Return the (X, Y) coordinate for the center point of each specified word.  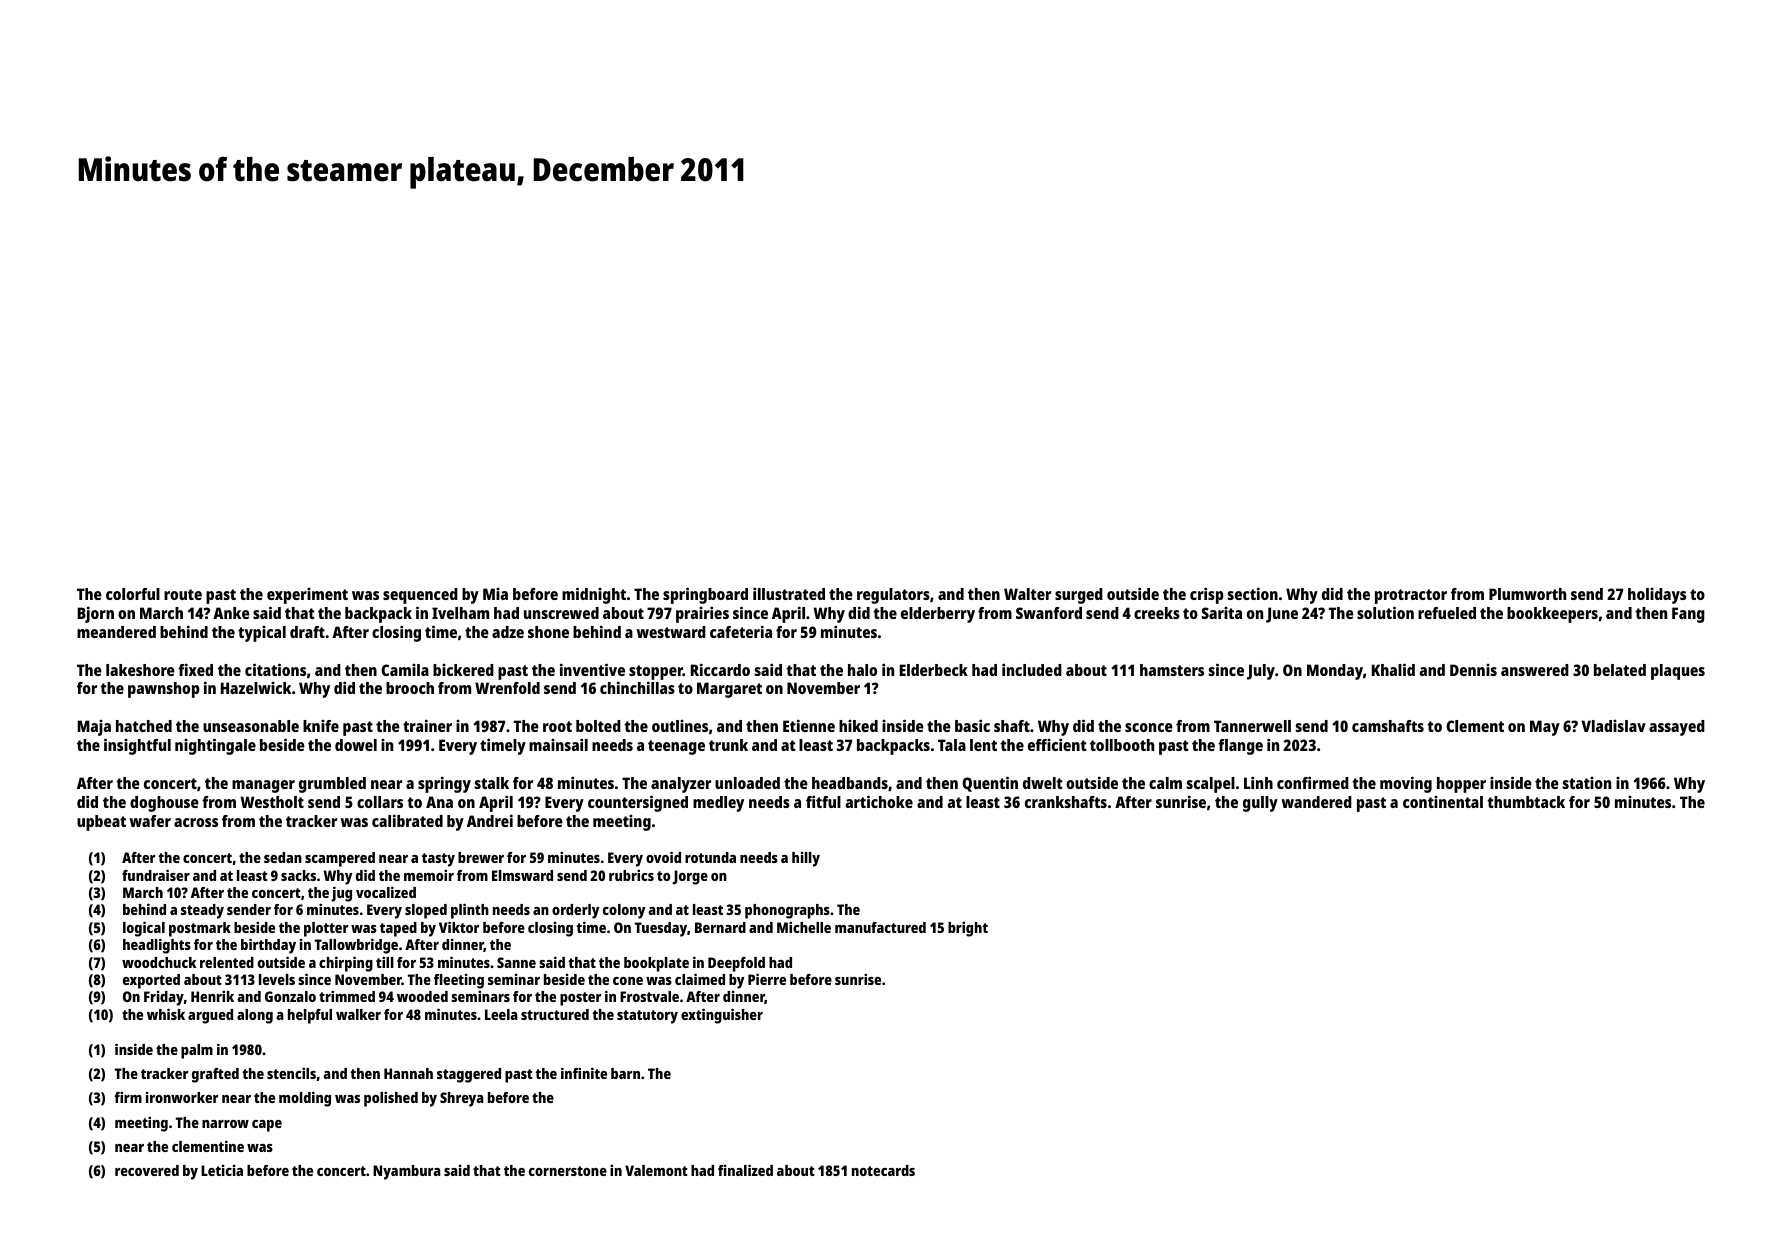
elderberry (938, 615)
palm (197, 1051)
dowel (356, 745)
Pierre (767, 979)
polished (391, 1099)
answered (1535, 670)
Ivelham (460, 613)
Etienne (809, 725)
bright (968, 929)
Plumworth (1527, 594)
